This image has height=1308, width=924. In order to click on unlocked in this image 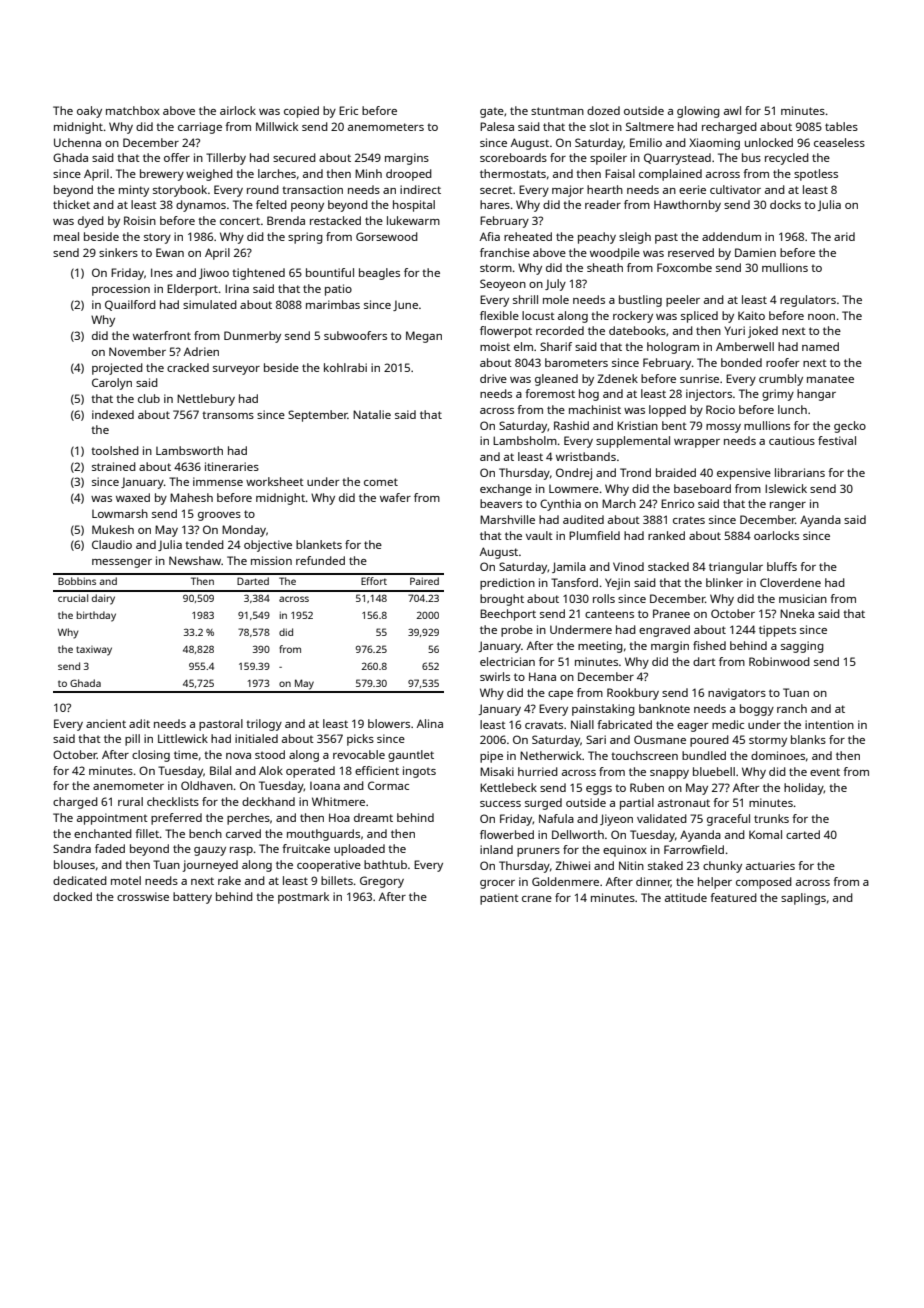, I will do `click(769, 142)`.
